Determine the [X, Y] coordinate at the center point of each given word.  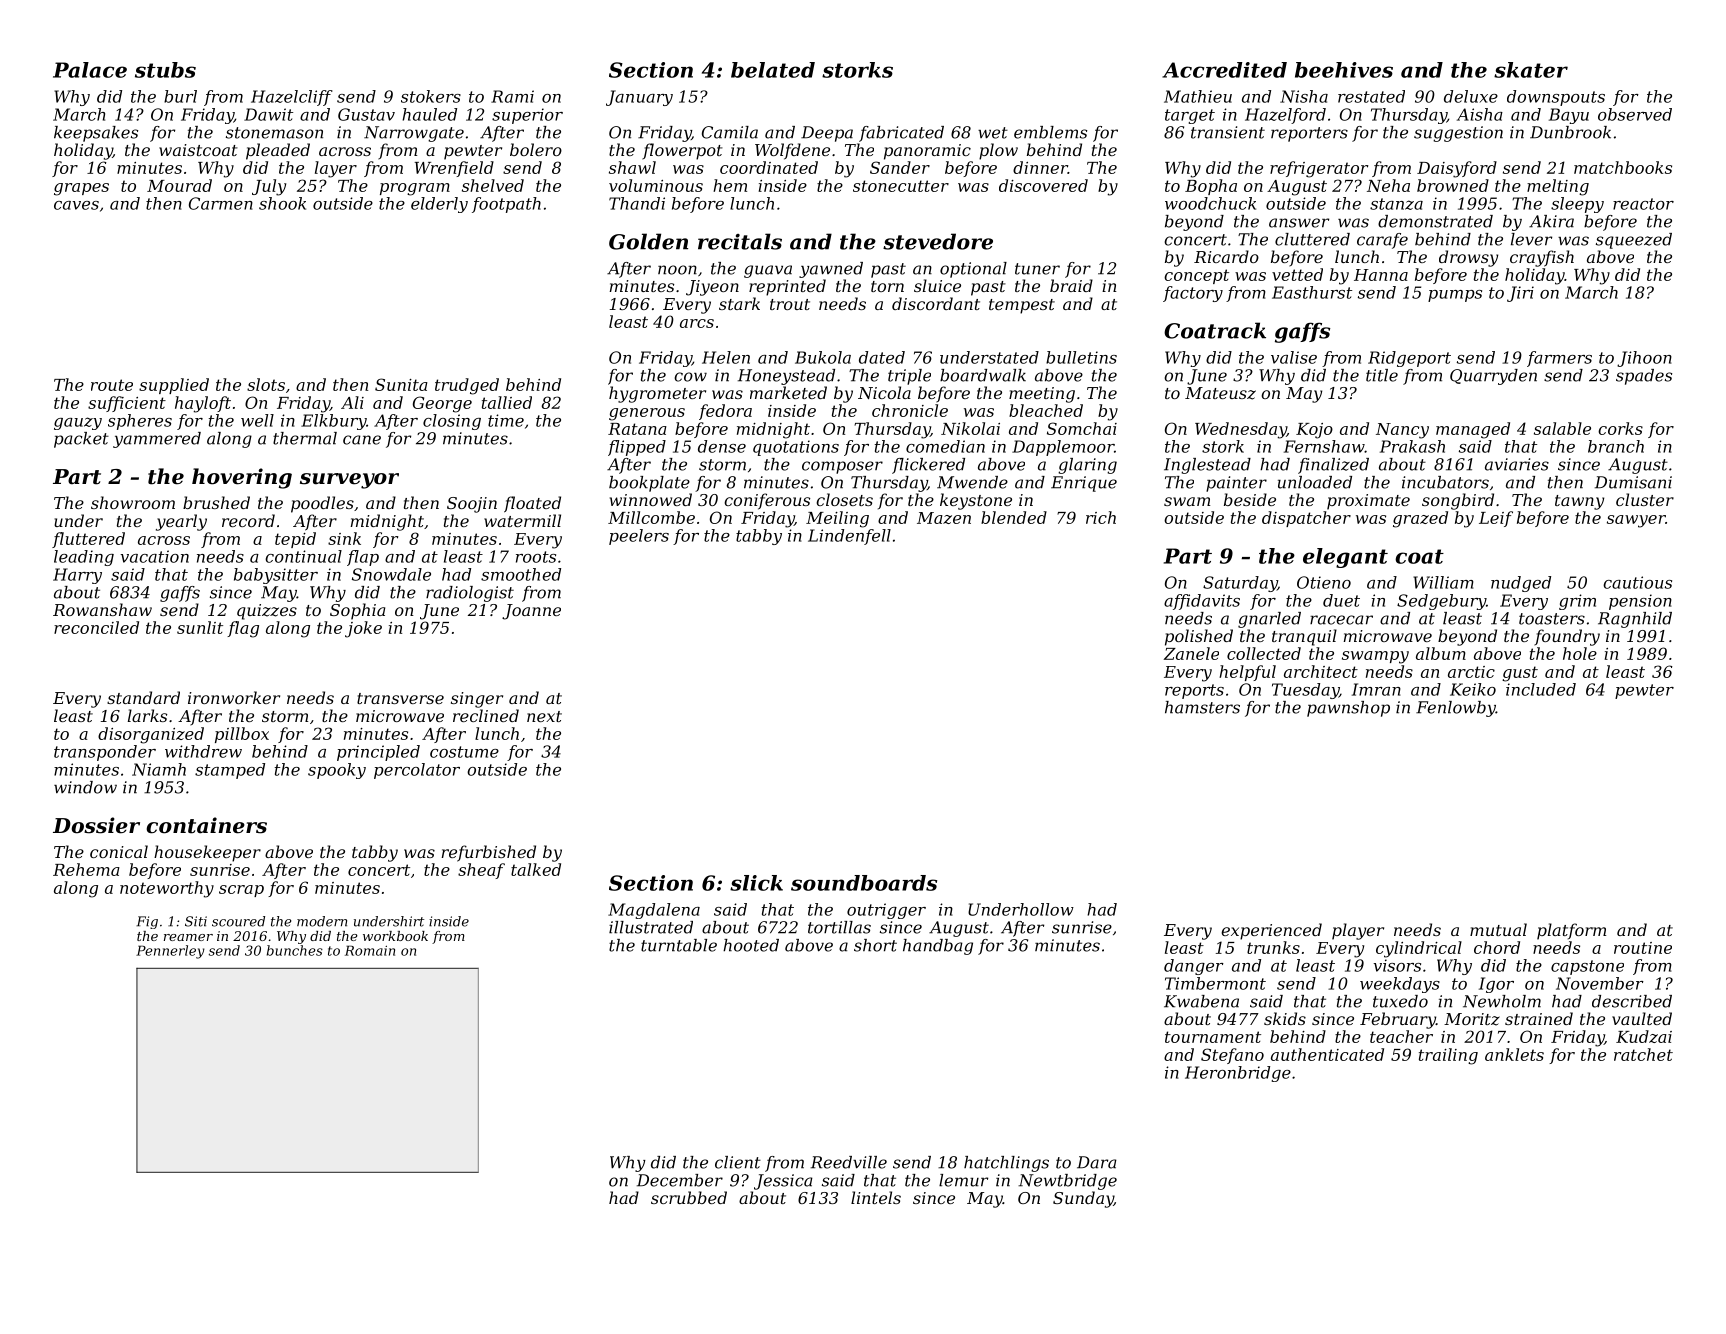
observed [1635, 114]
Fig [147, 922]
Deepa [827, 134]
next [544, 716]
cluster [1645, 499]
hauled [429, 114]
